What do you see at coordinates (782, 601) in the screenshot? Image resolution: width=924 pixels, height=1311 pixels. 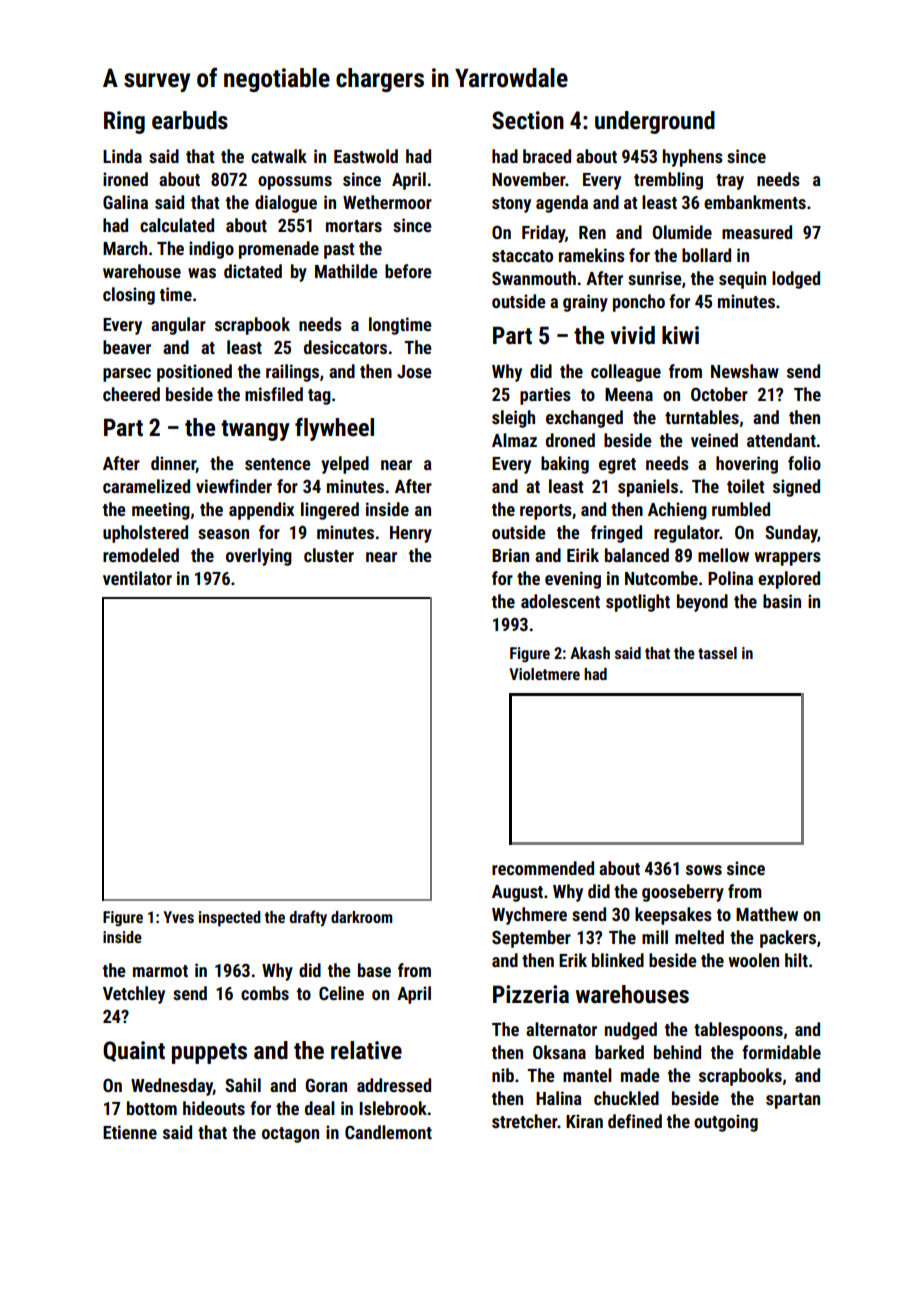 I see `basin` at bounding box center [782, 601].
